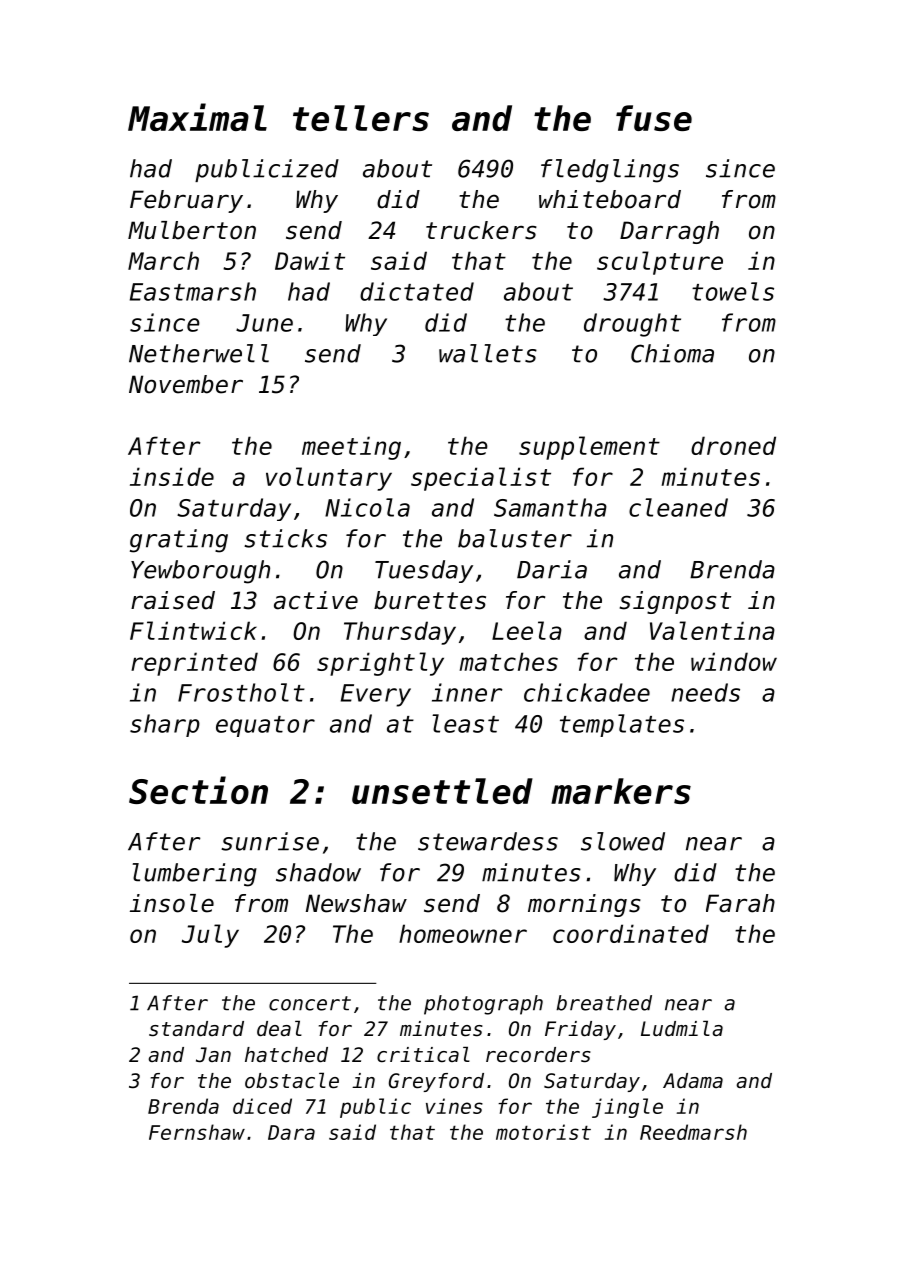  Describe the element at coordinates (173, 600) in the screenshot. I see `raised` at that location.
